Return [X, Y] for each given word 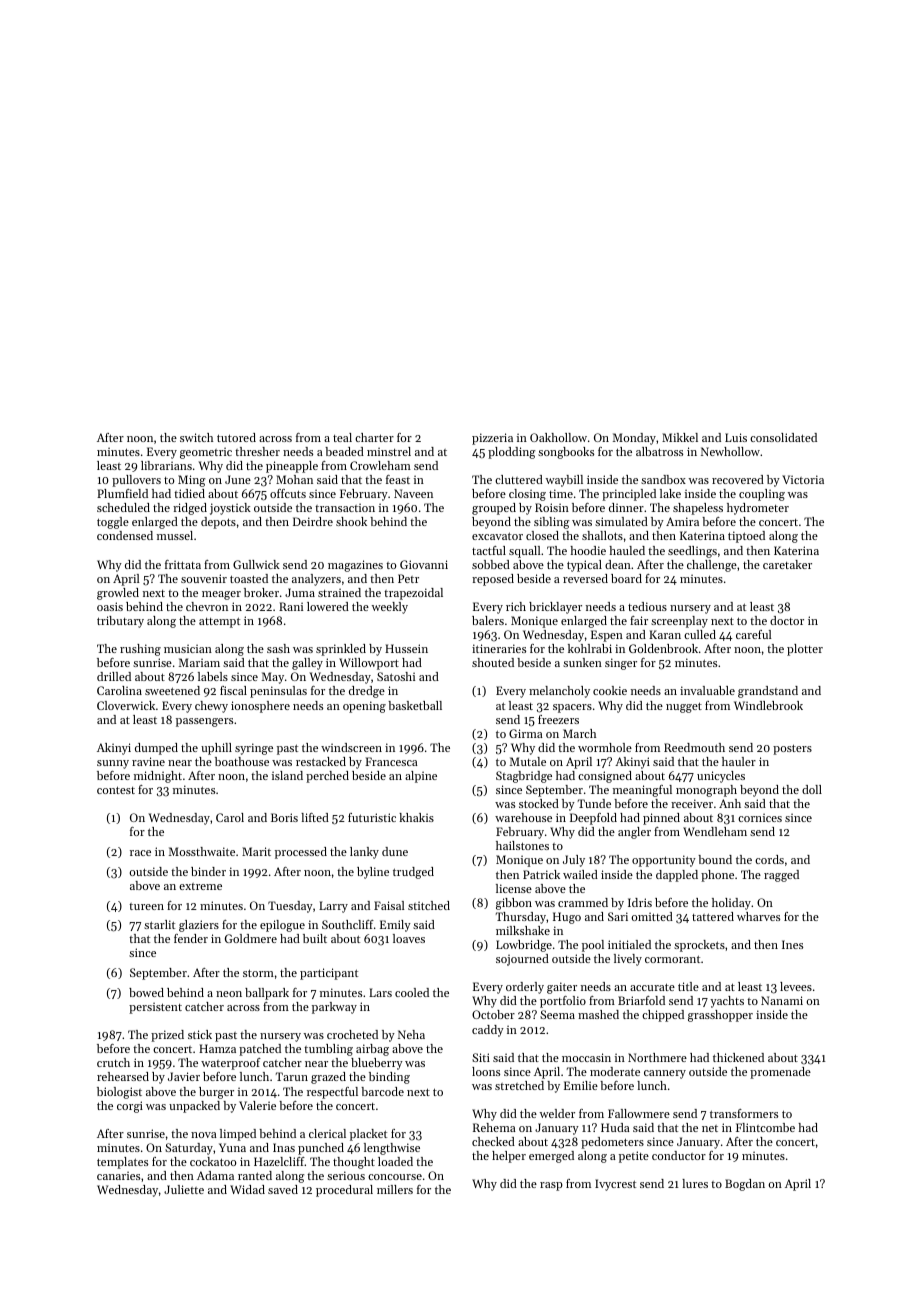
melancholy [559, 692]
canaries [118, 1175]
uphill [216, 749]
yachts [727, 1002]
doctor [787, 620]
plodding [511, 453]
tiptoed [746, 537]
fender [191, 938]
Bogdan [745, 1185]
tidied [189, 493]
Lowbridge [524, 946]
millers [395, 1189]
